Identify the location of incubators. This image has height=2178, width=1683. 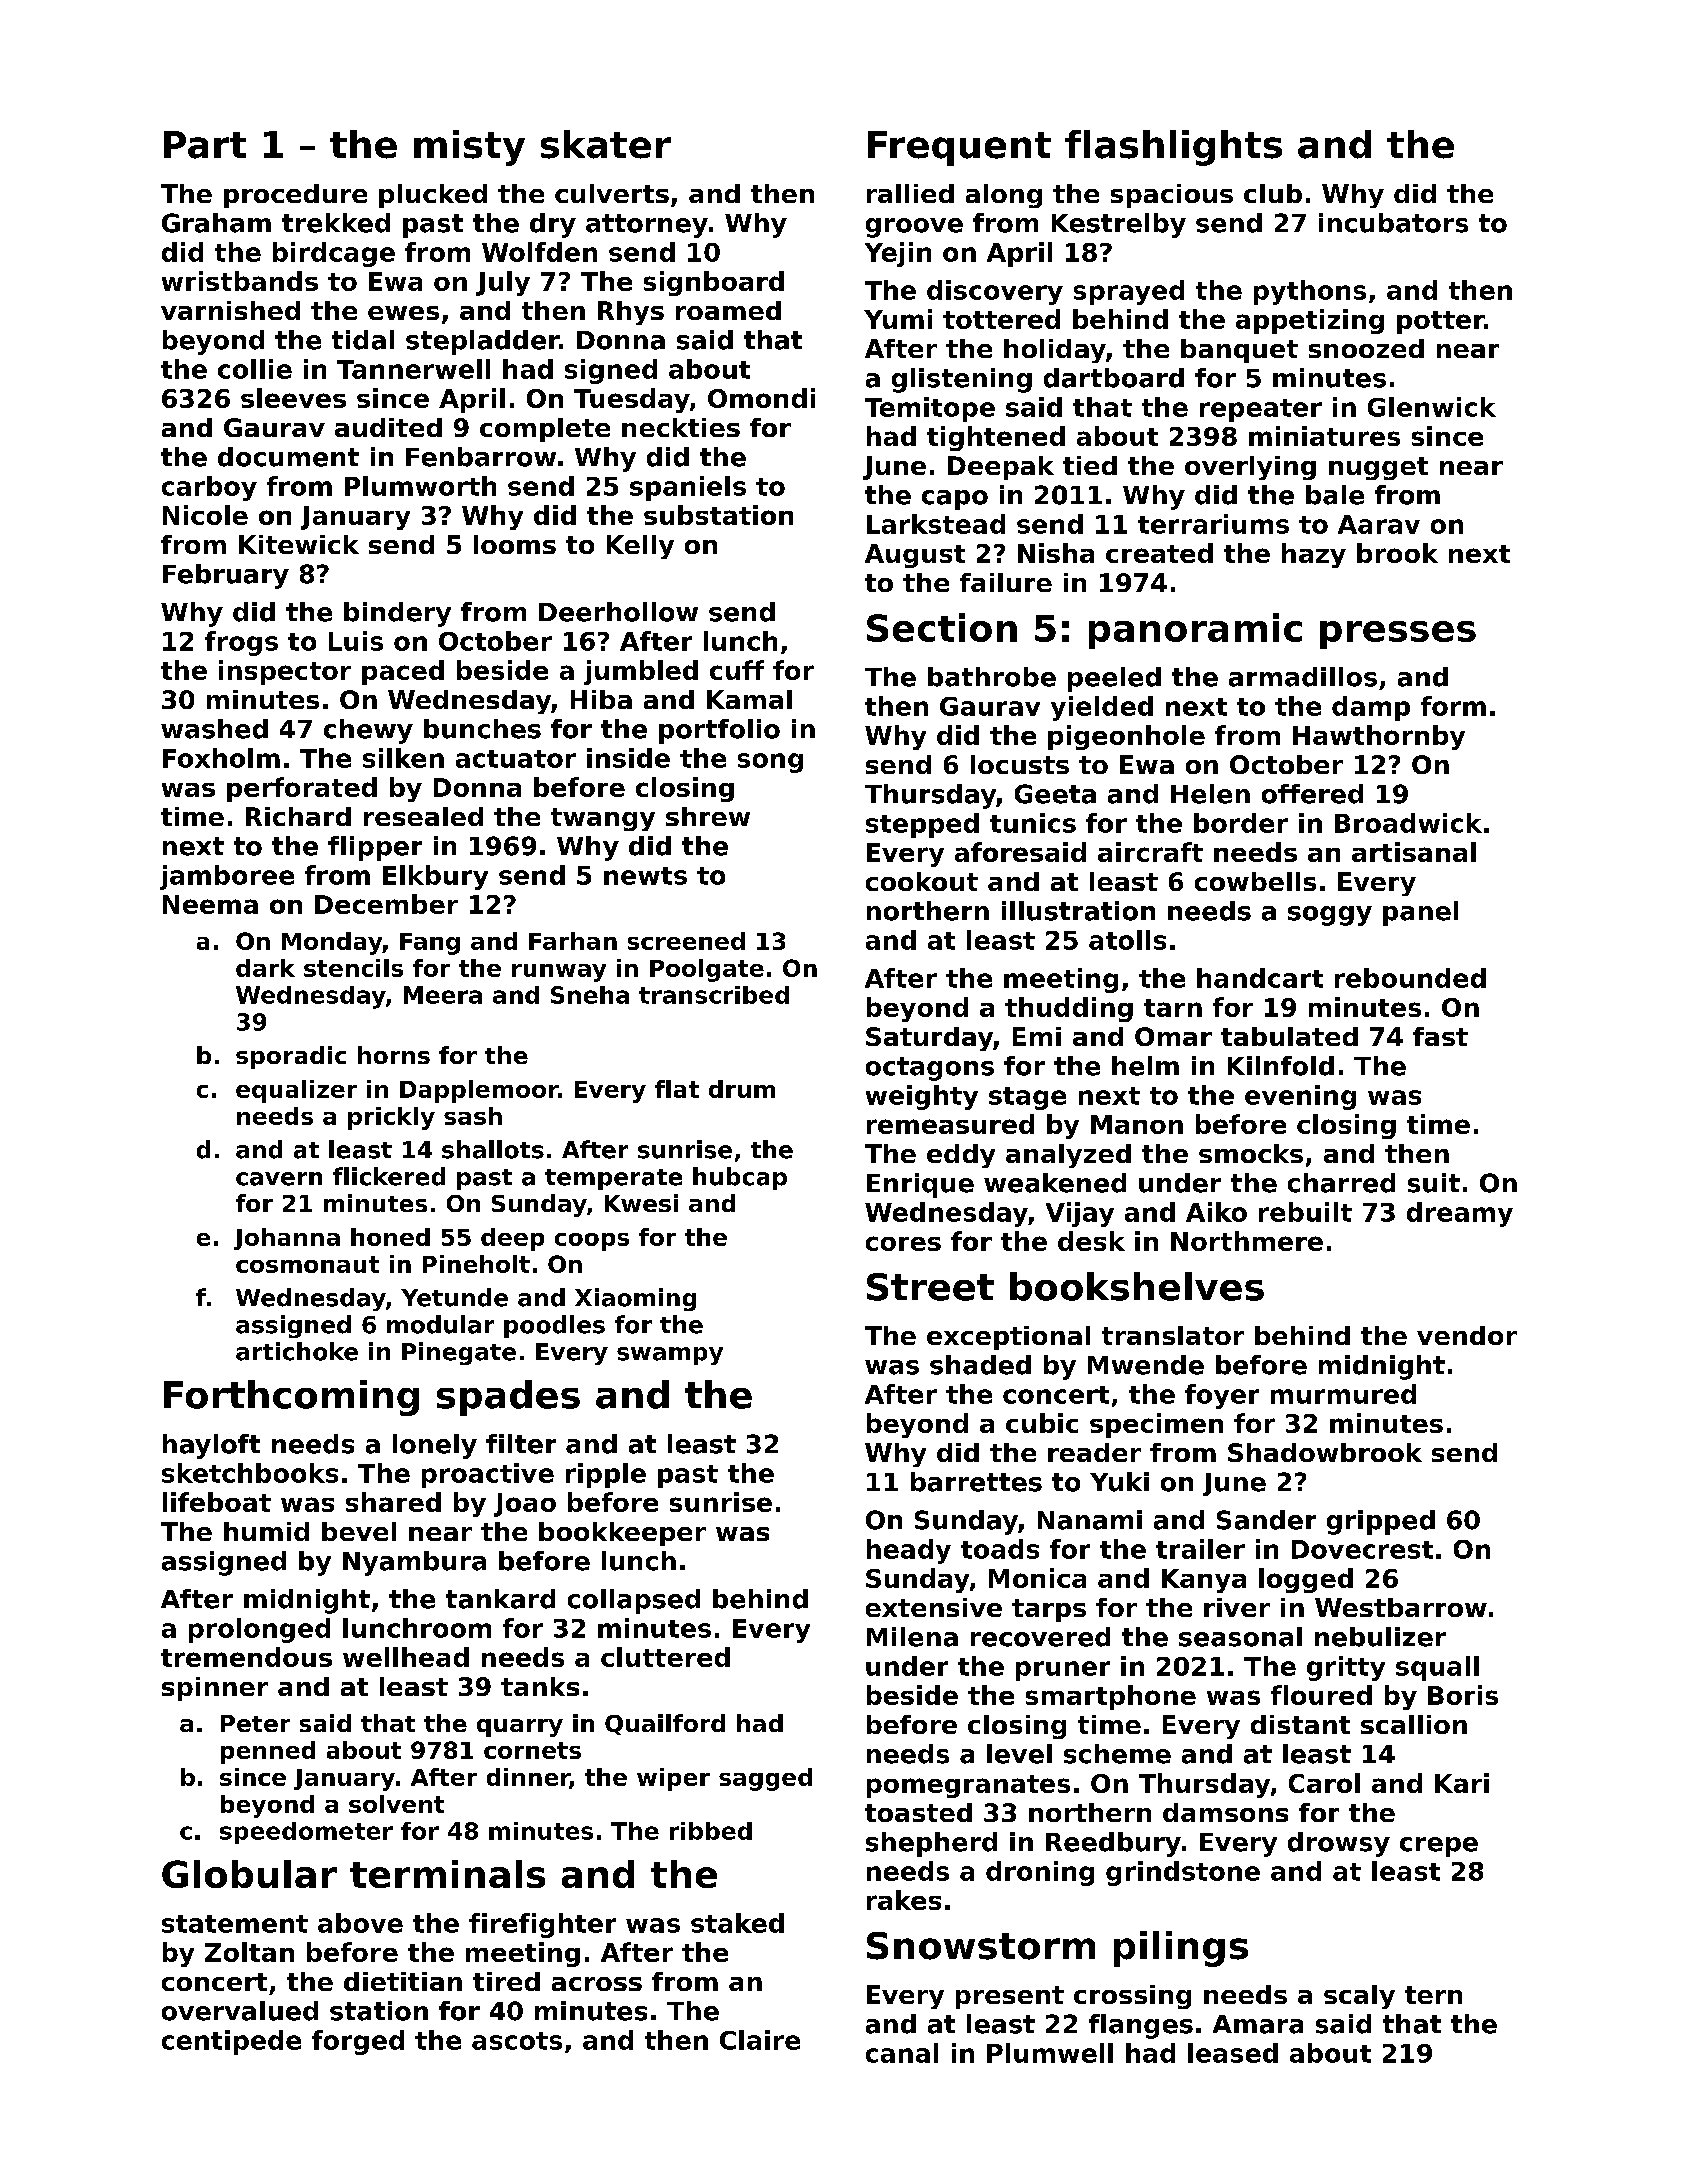
(1393, 223).
